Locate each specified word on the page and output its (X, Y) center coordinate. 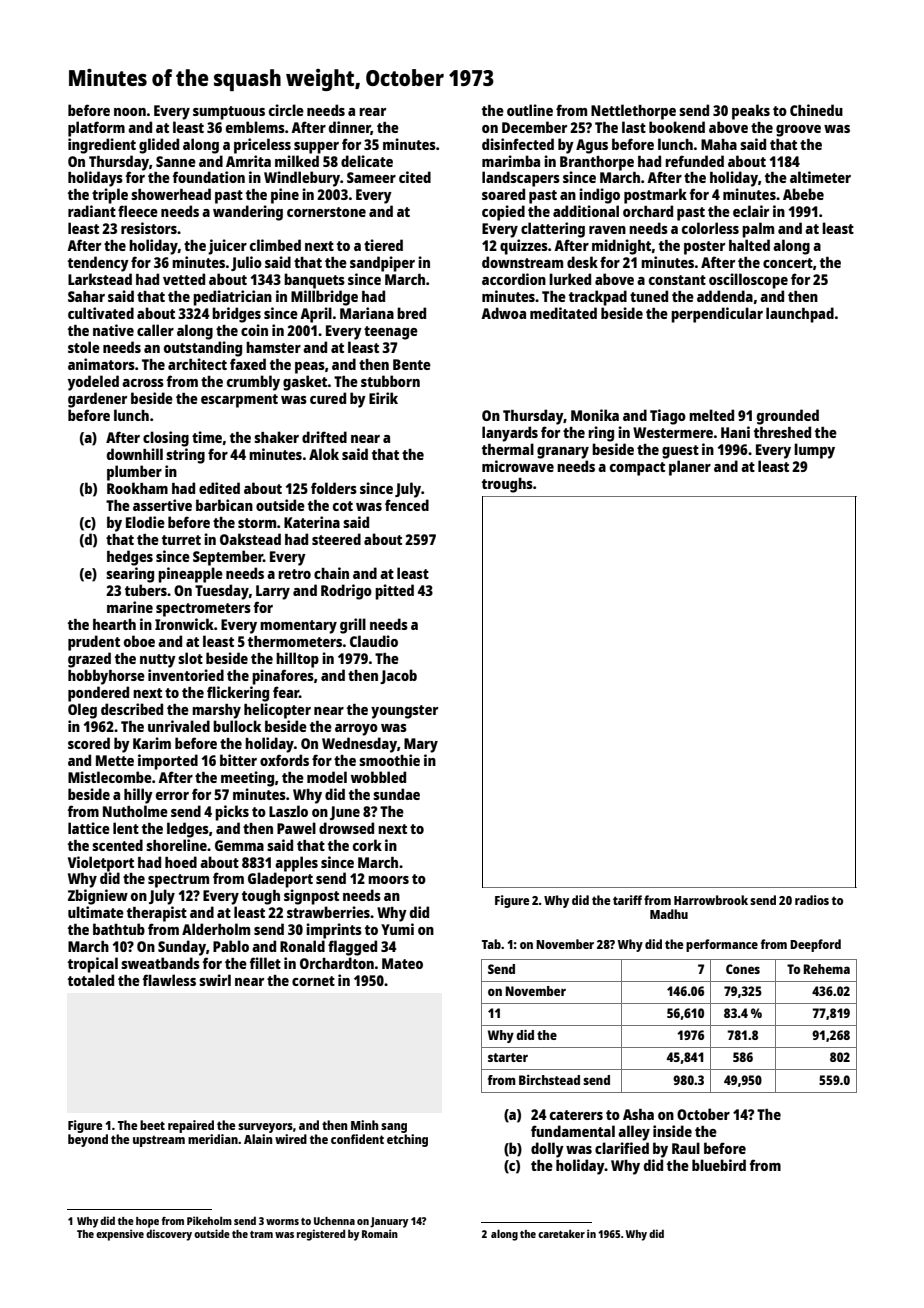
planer (690, 468)
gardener (97, 400)
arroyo (356, 730)
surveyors (265, 1128)
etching (407, 1140)
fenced (407, 505)
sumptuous (229, 113)
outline (530, 110)
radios (812, 900)
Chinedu (816, 110)
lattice (89, 828)
